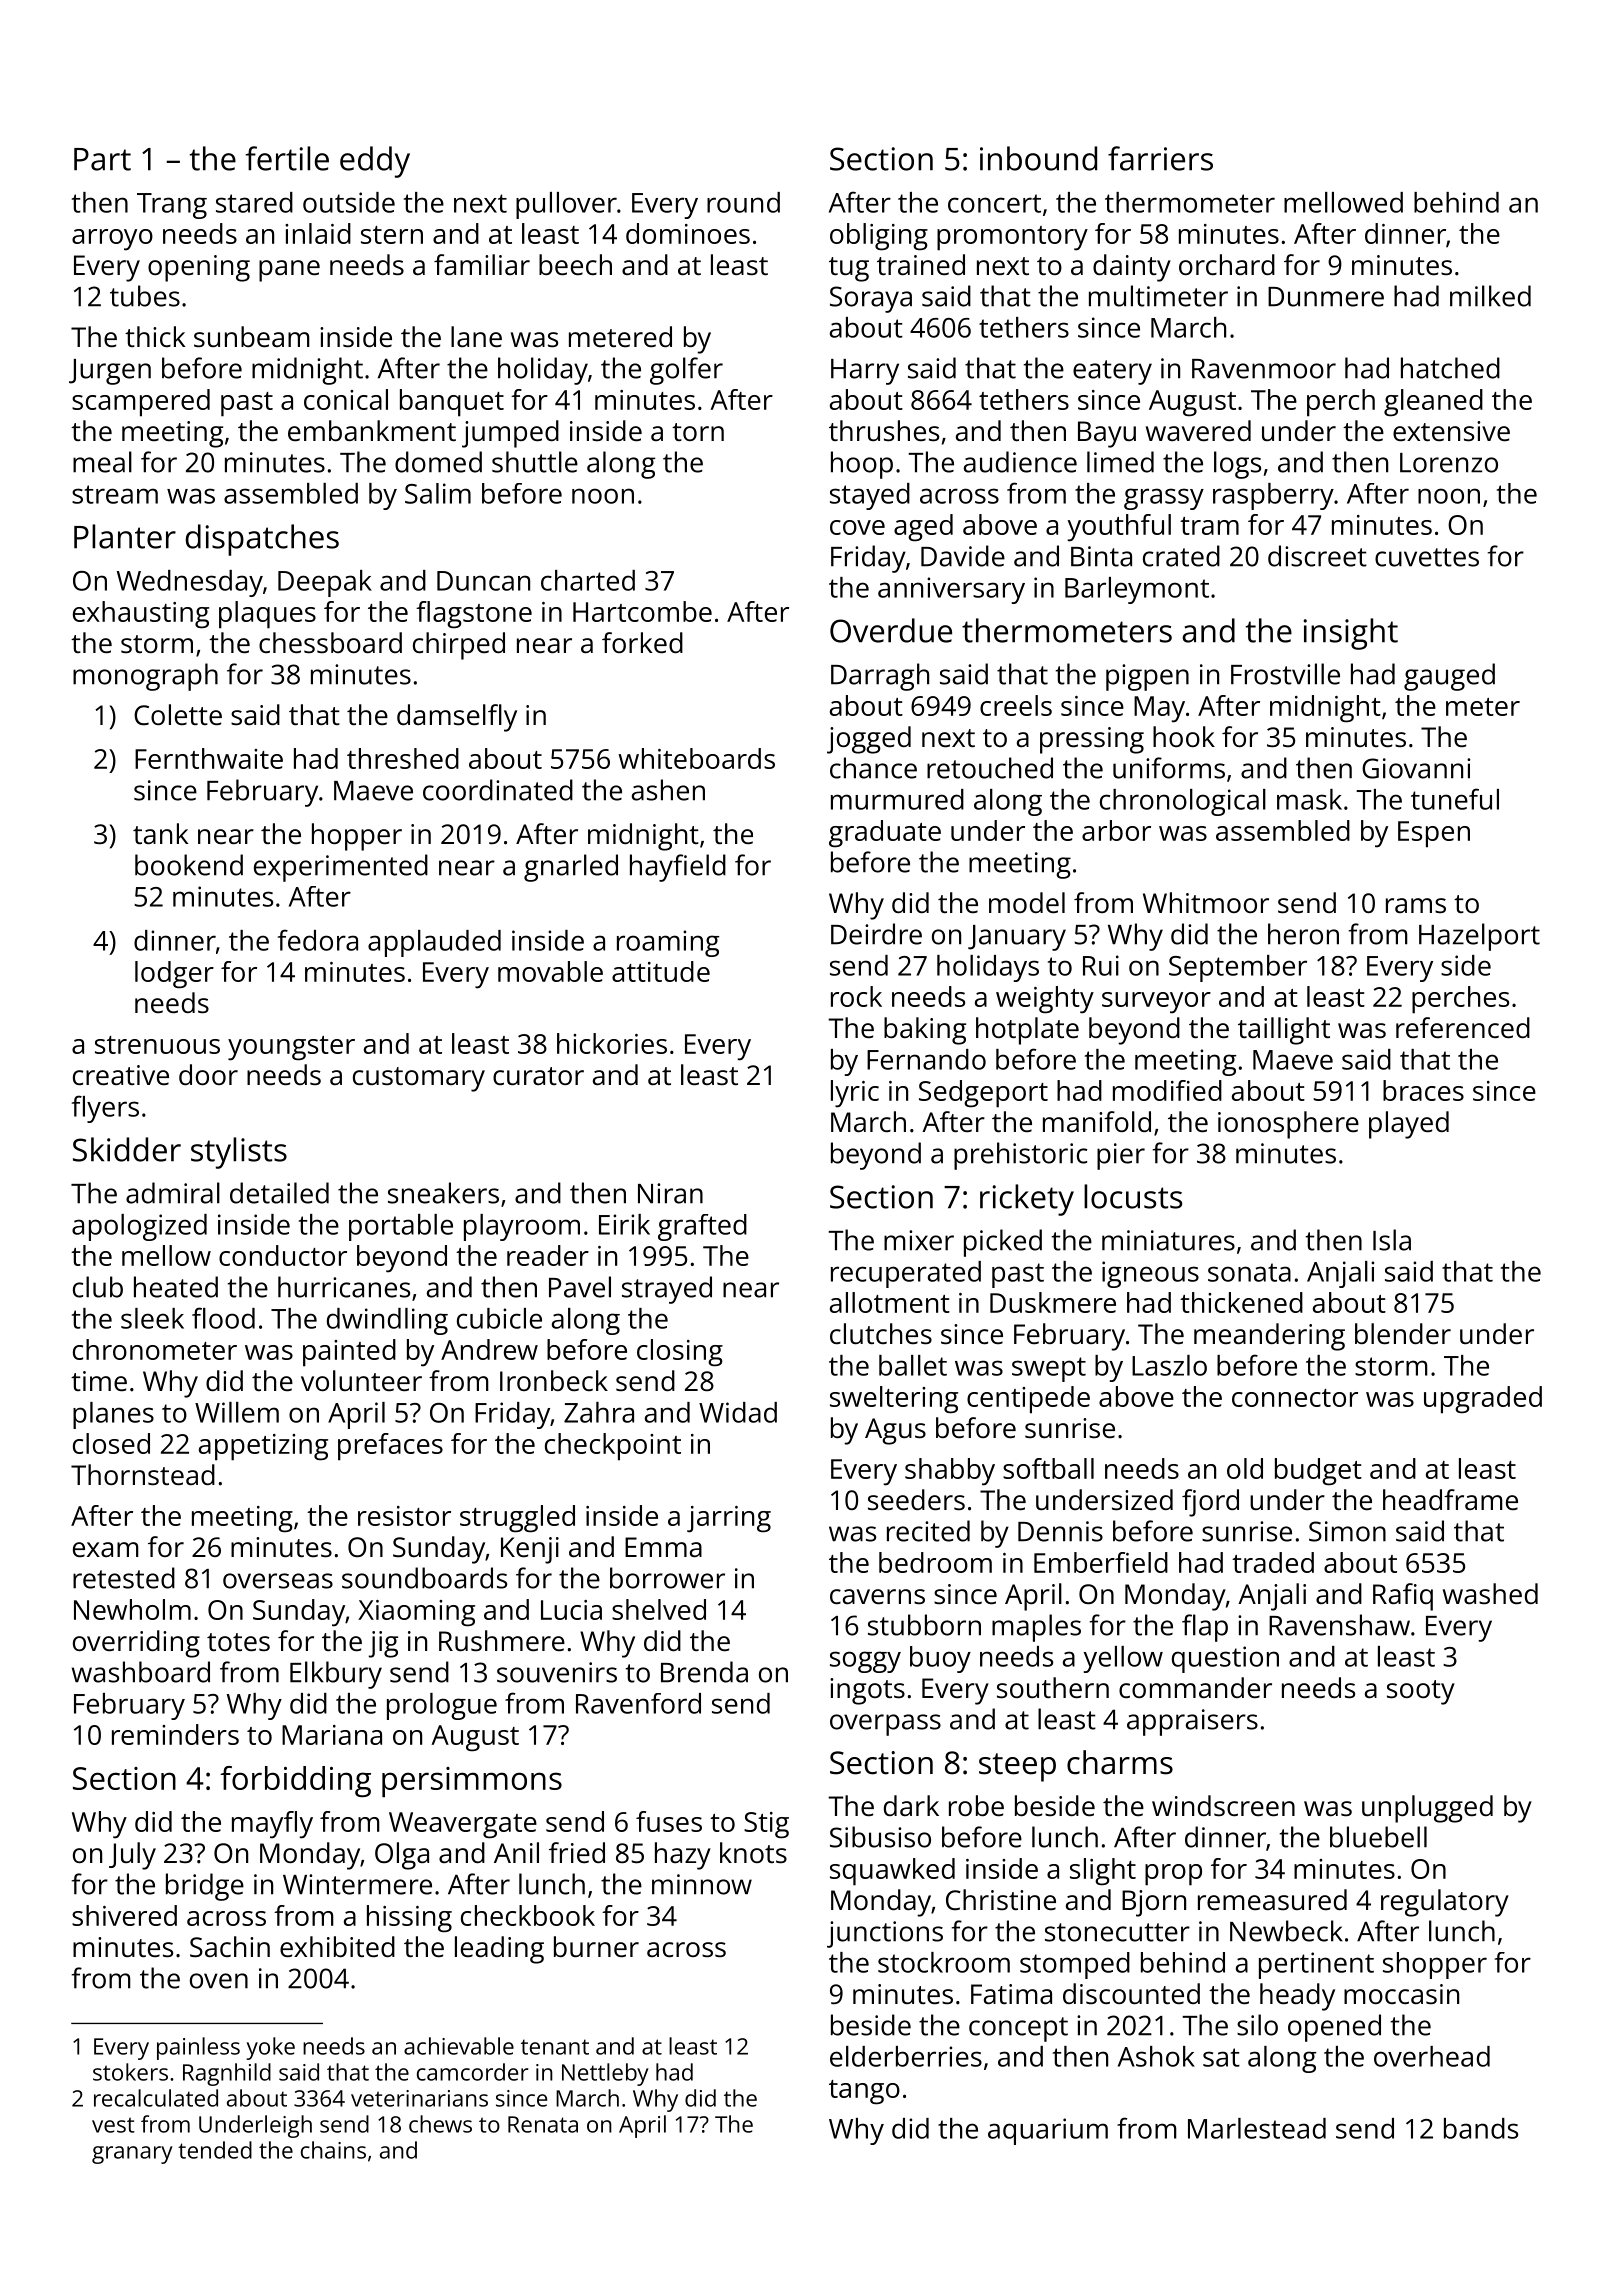 The height and width of the image is (2292, 1620). What do you see at coordinates (1048, 2131) in the image?
I see `aquarium` at bounding box center [1048, 2131].
